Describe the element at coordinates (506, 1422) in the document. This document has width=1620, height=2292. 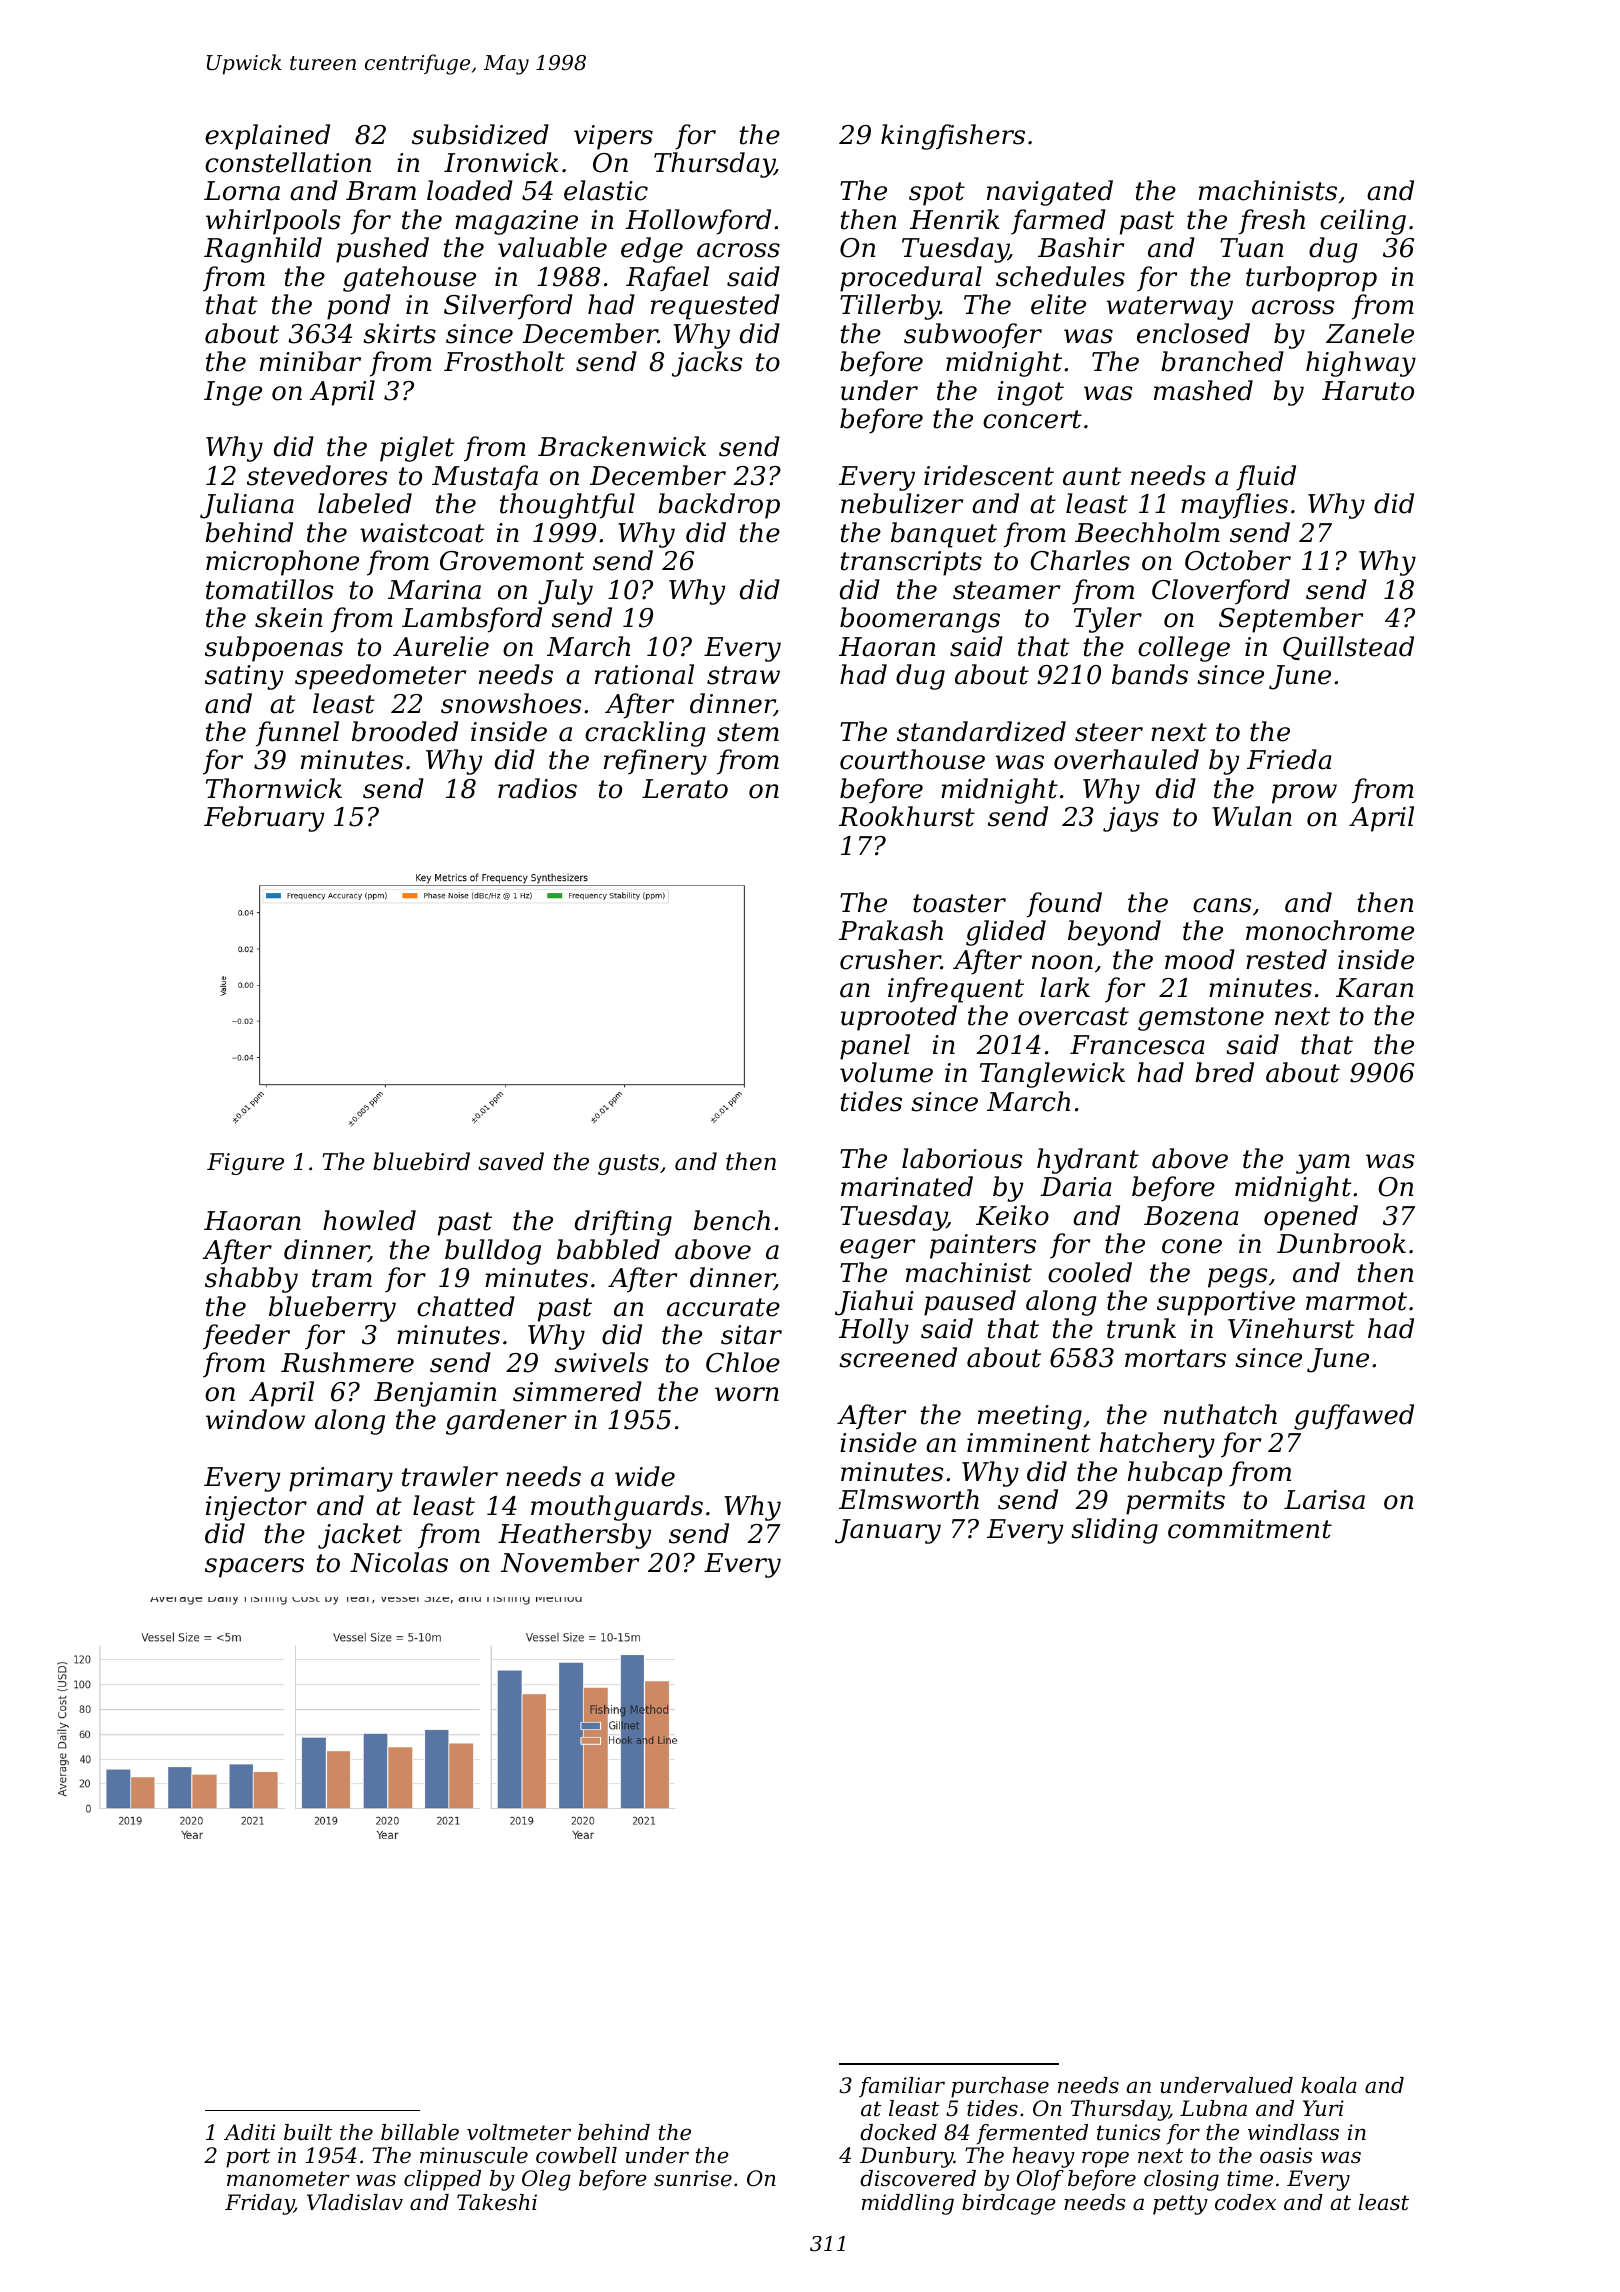
I see `gardener` at that location.
